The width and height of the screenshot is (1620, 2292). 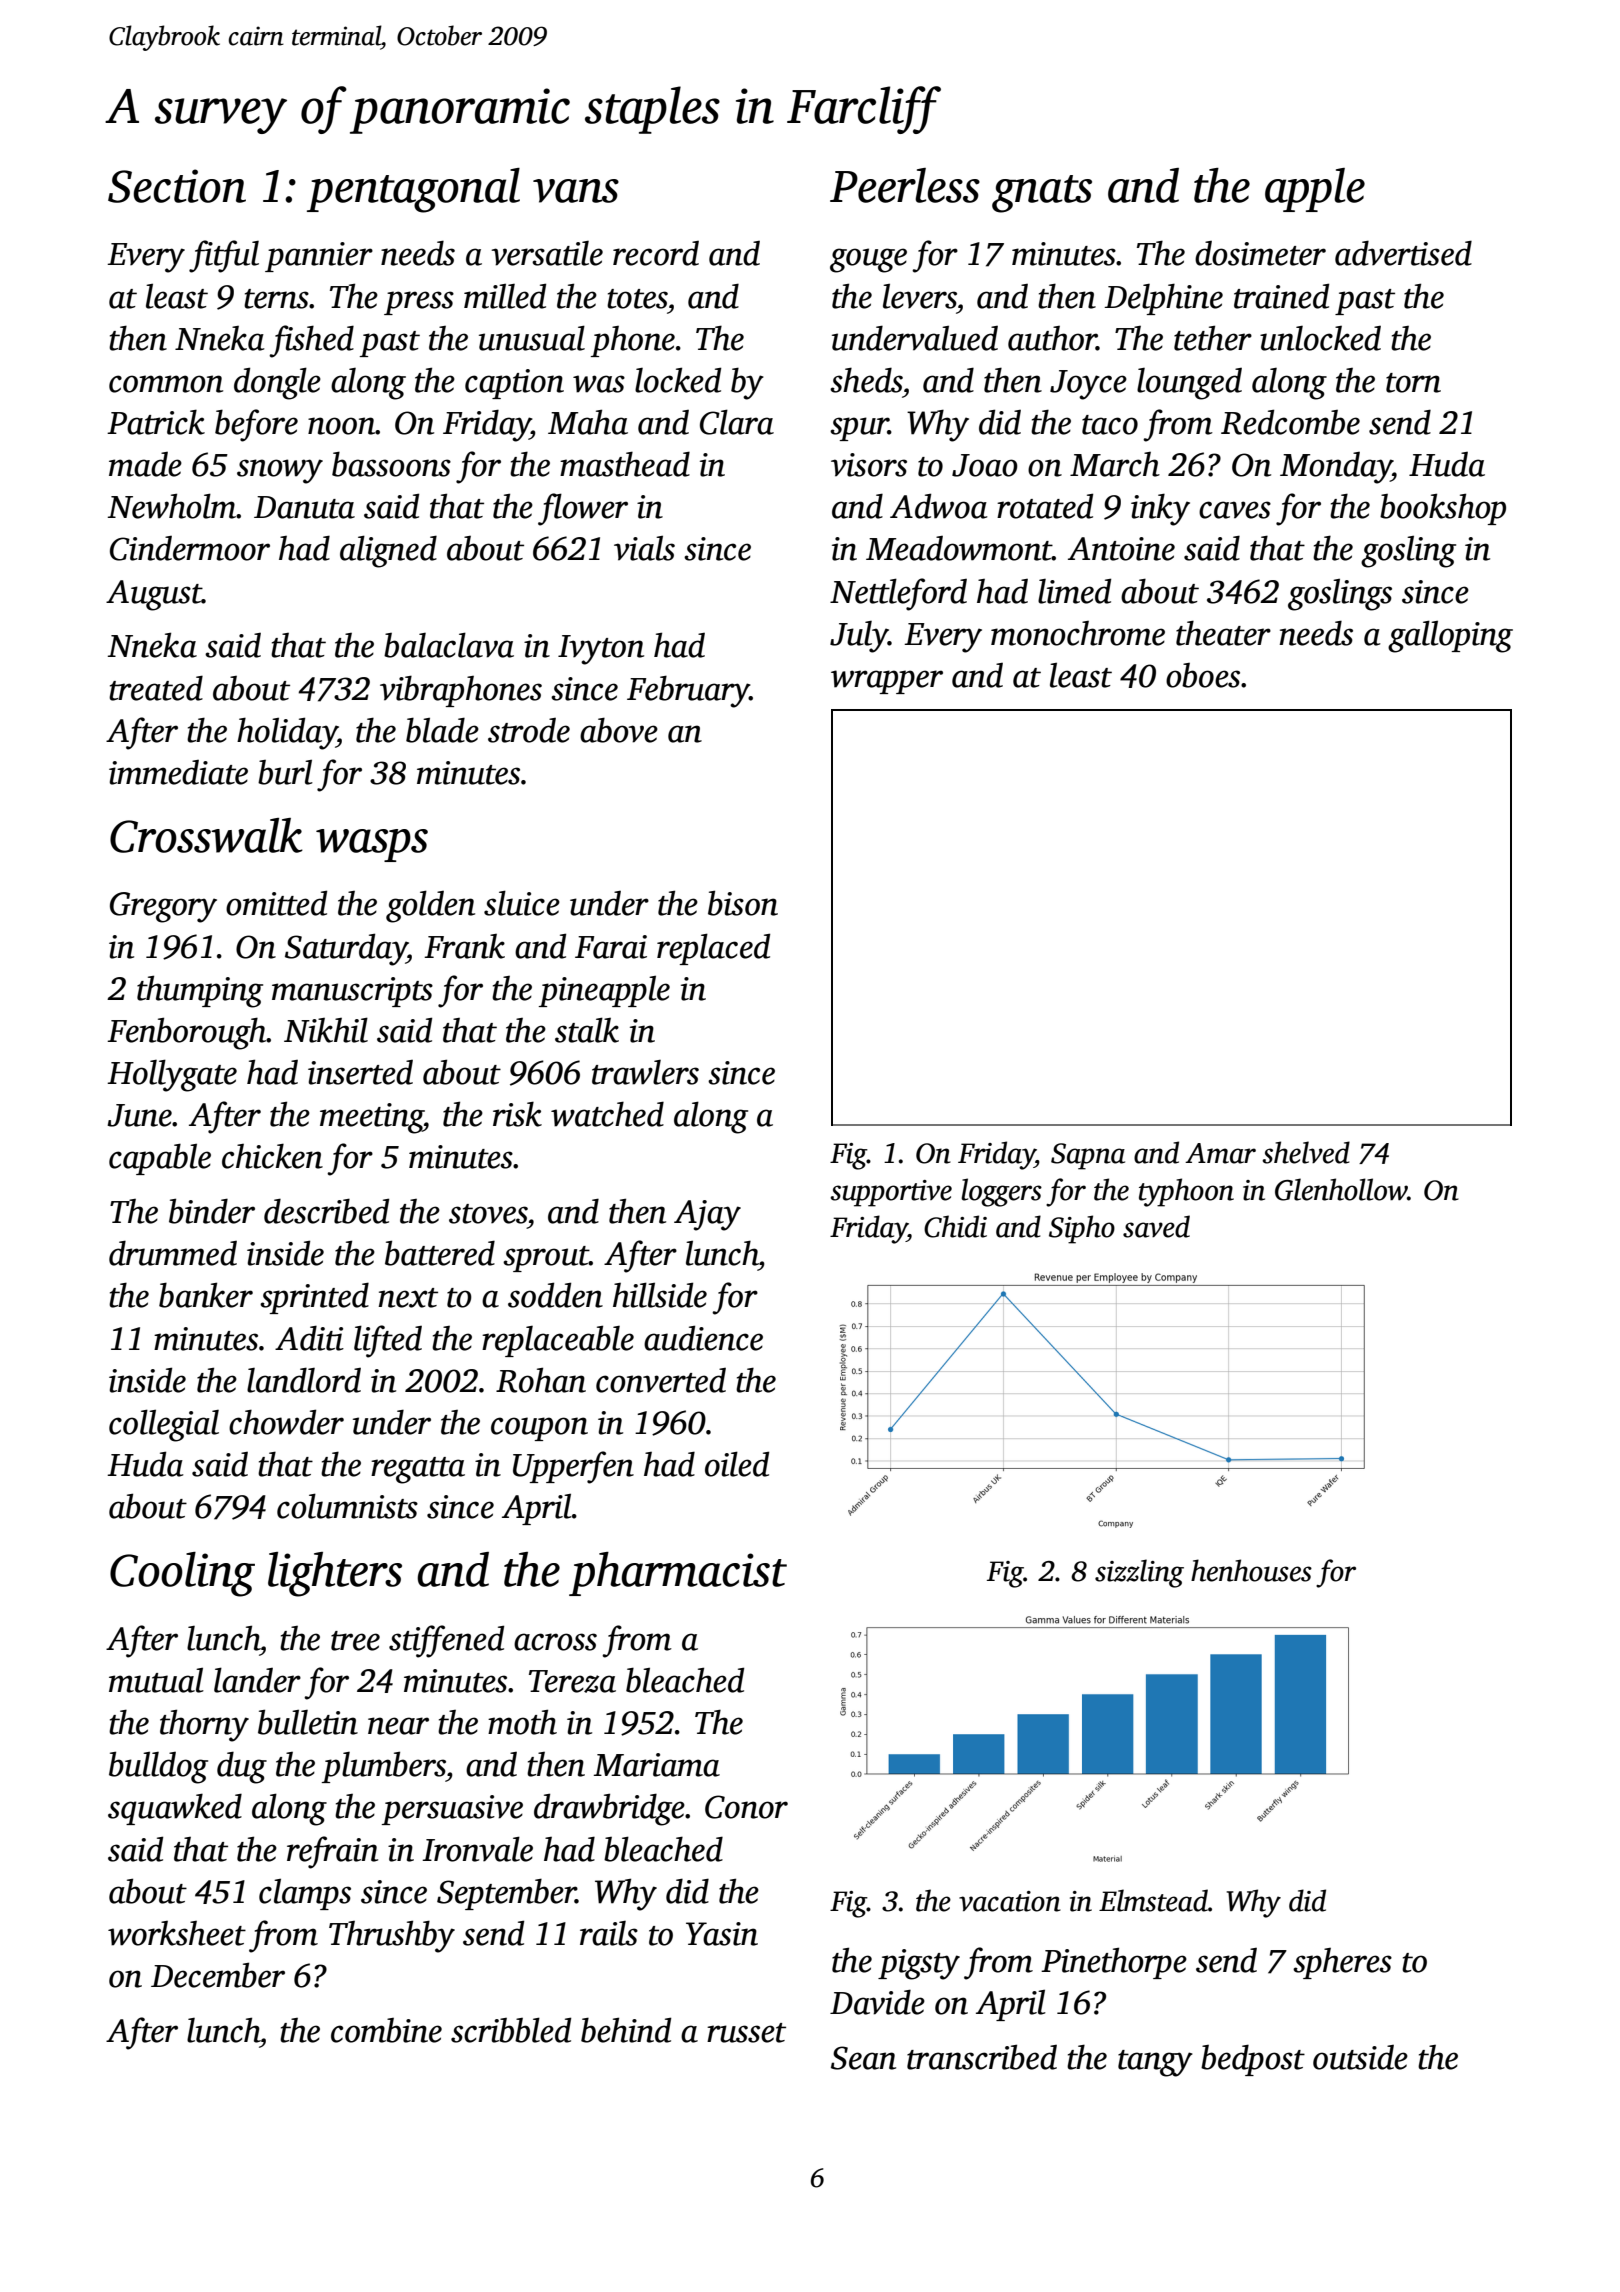 I want to click on sheds, so click(x=866, y=380).
